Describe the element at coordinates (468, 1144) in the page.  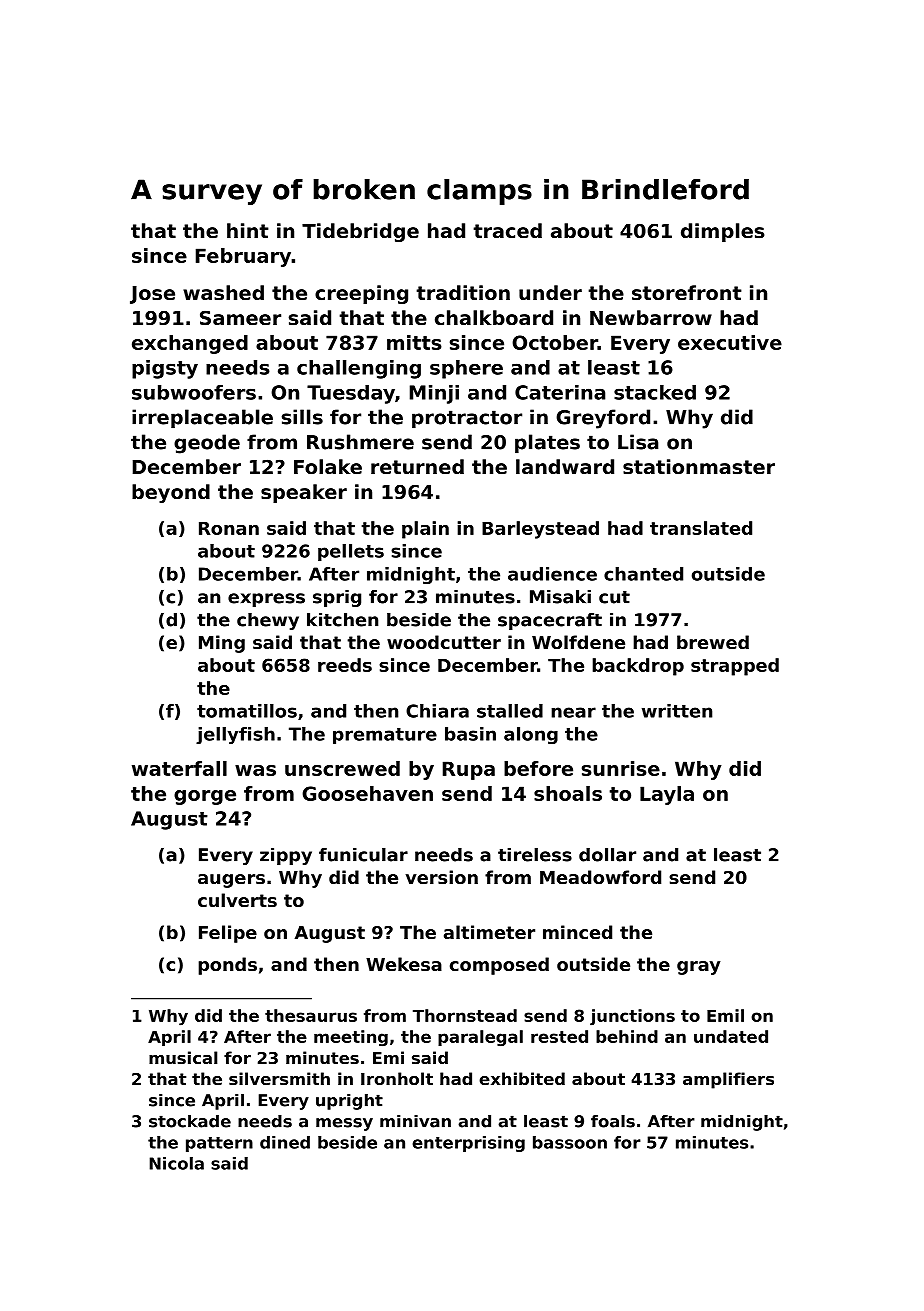
I see `enterprising` at that location.
